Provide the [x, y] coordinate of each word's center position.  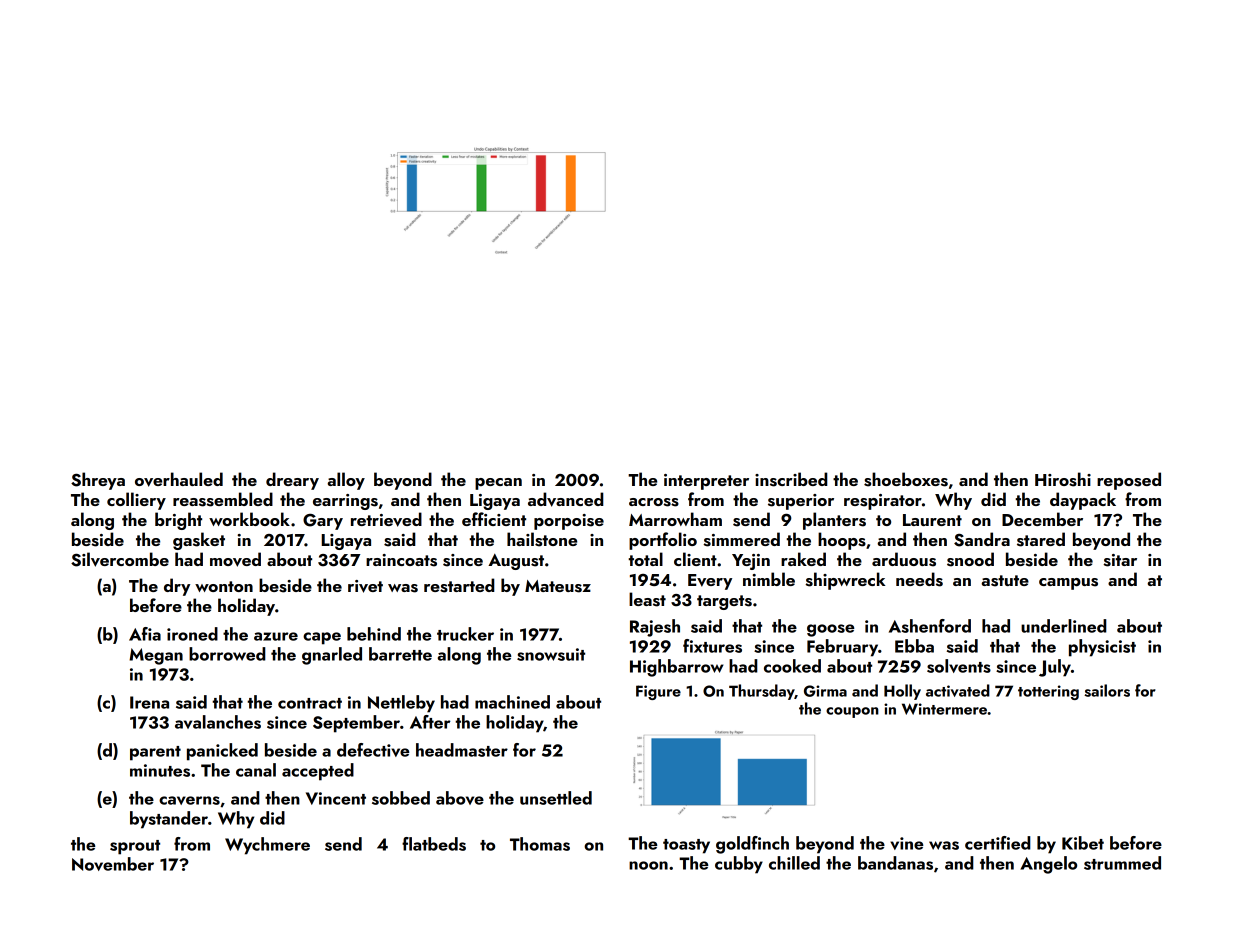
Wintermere [944, 709]
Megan [156, 656]
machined [512, 702]
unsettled [556, 798]
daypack [1083, 501]
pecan [498, 484]
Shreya [98, 481]
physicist [1102, 648]
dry [177, 587]
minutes [160, 770]
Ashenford [930, 626]
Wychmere [267, 846]
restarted [459, 585]
